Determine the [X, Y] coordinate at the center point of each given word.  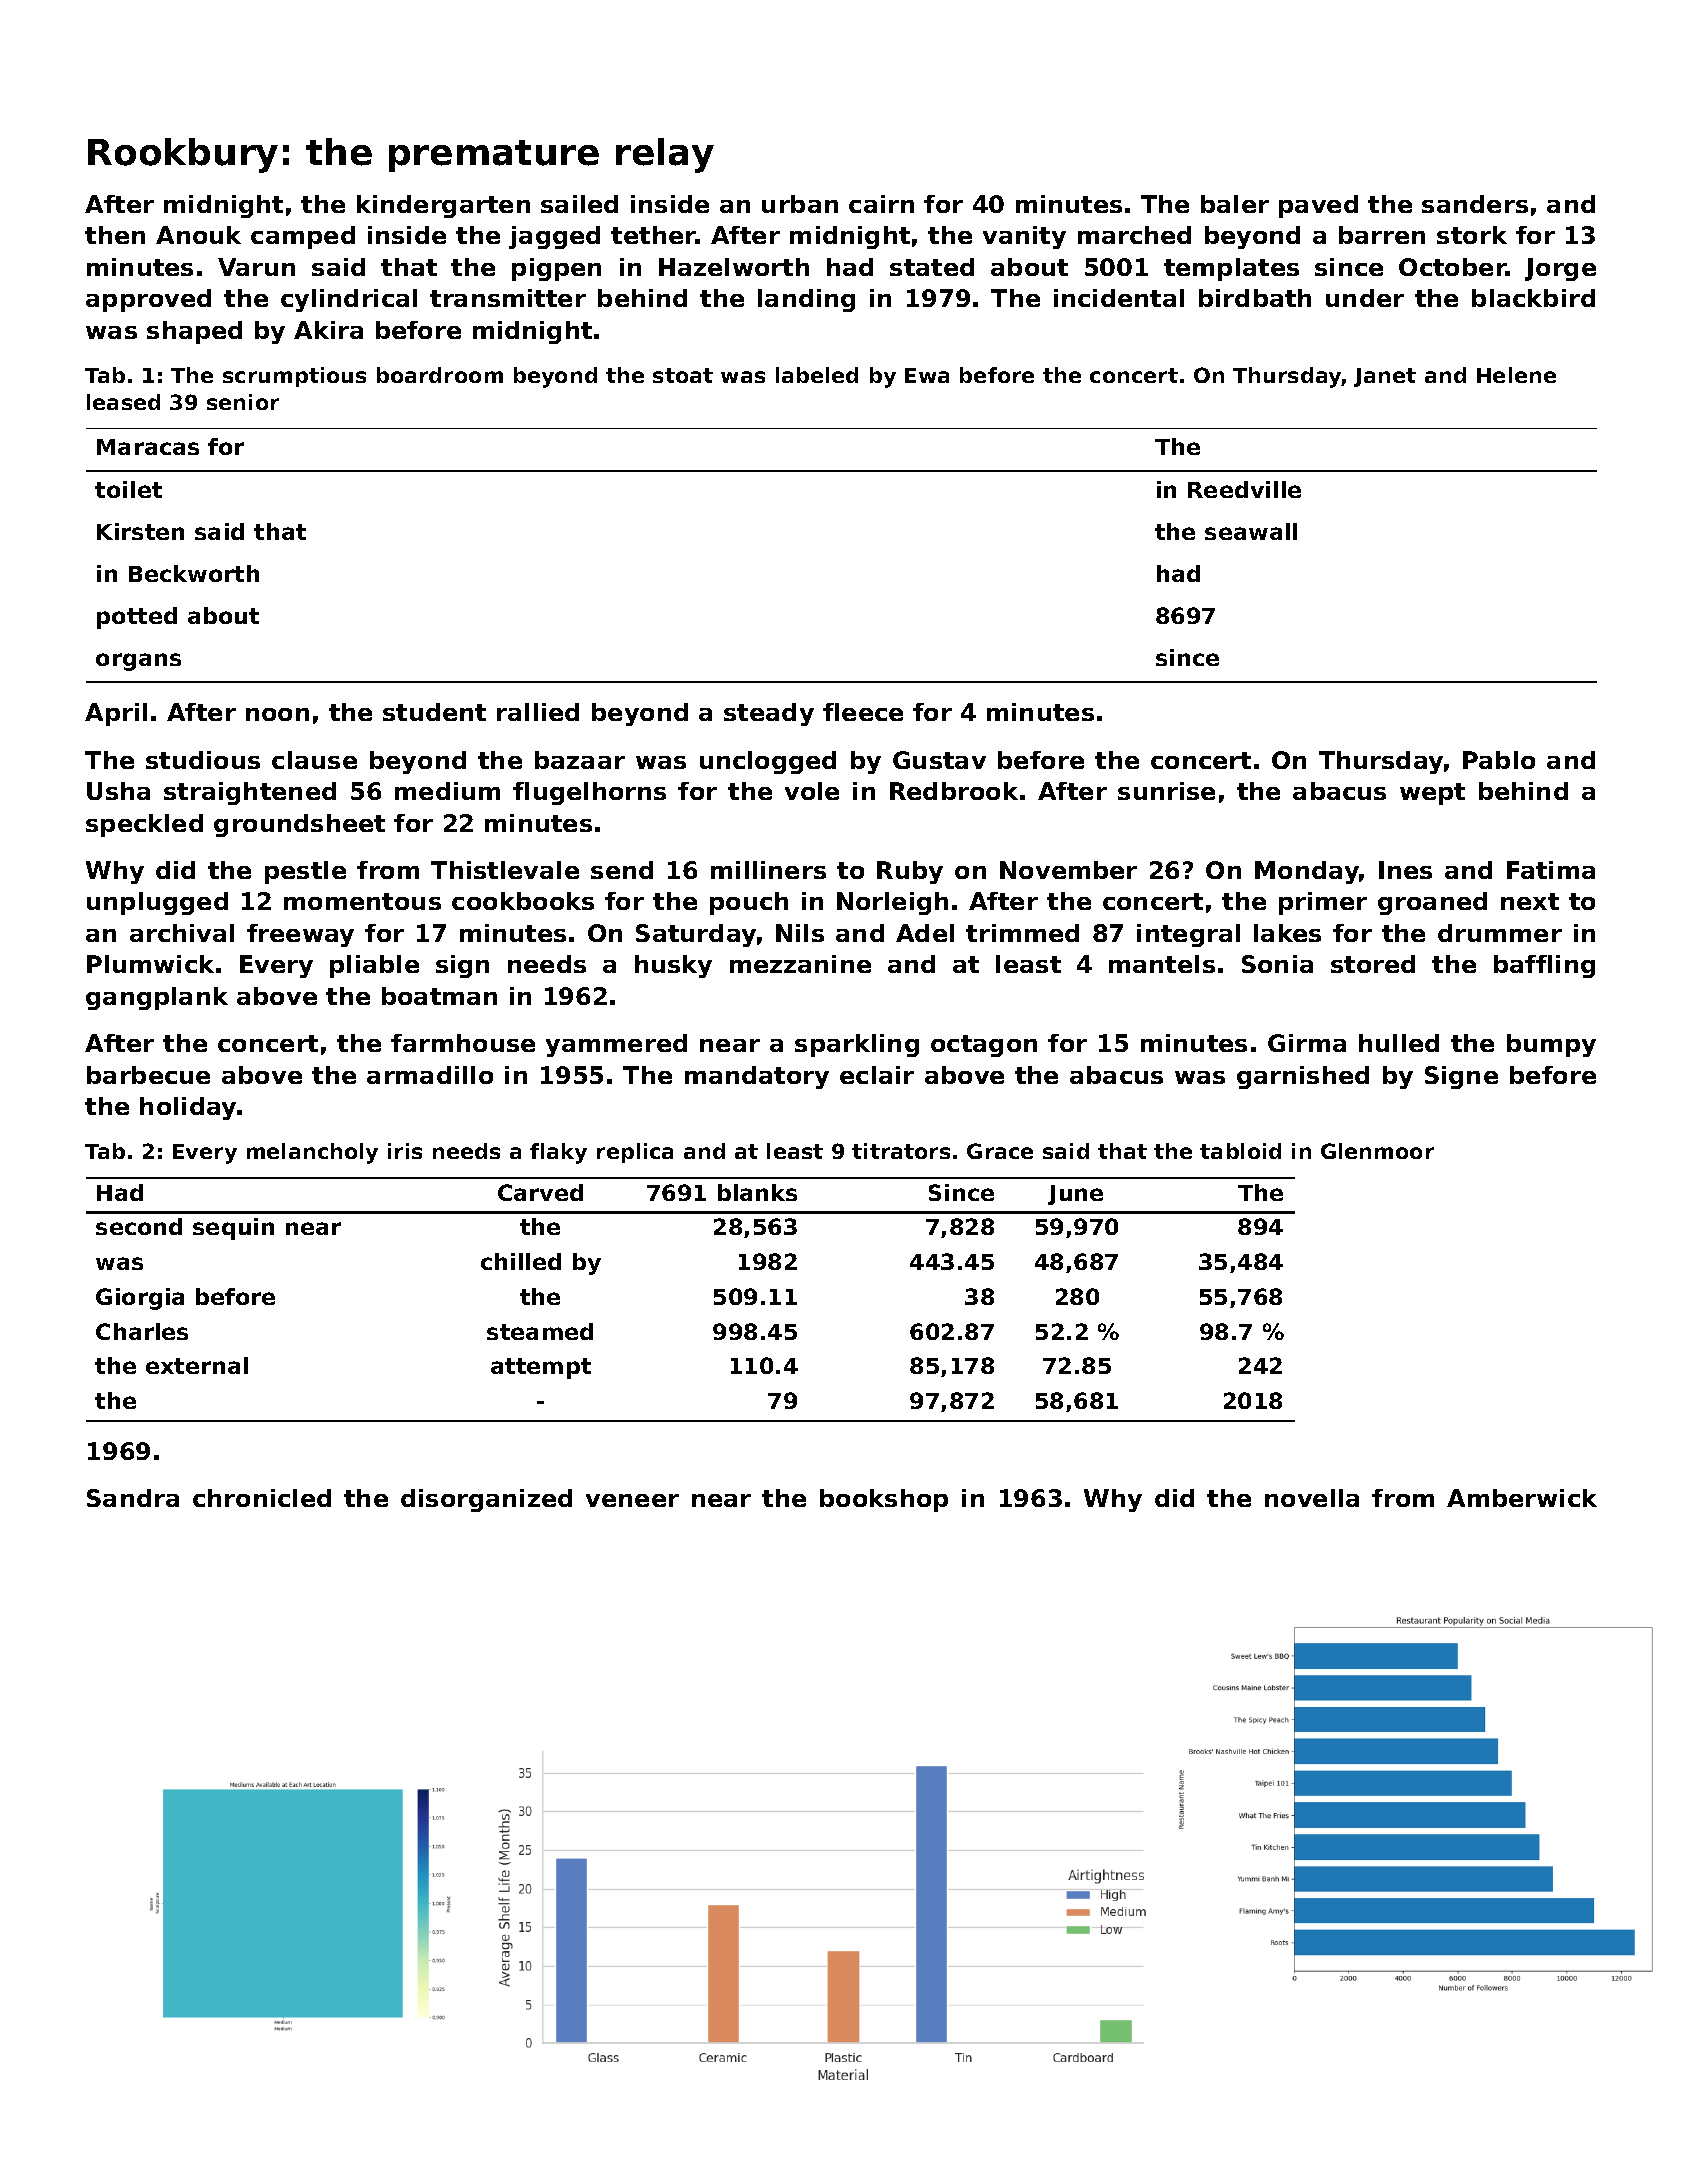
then [115, 235]
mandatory [757, 1077]
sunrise [1166, 791]
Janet [1385, 377]
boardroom [440, 375]
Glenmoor [1377, 1151]
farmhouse [463, 1043]
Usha [118, 791]
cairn [881, 204]
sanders [1475, 204]
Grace [1000, 1151]
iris [405, 1151]
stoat [683, 375]
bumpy [1551, 1045]
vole [812, 791]
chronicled [262, 1498]
